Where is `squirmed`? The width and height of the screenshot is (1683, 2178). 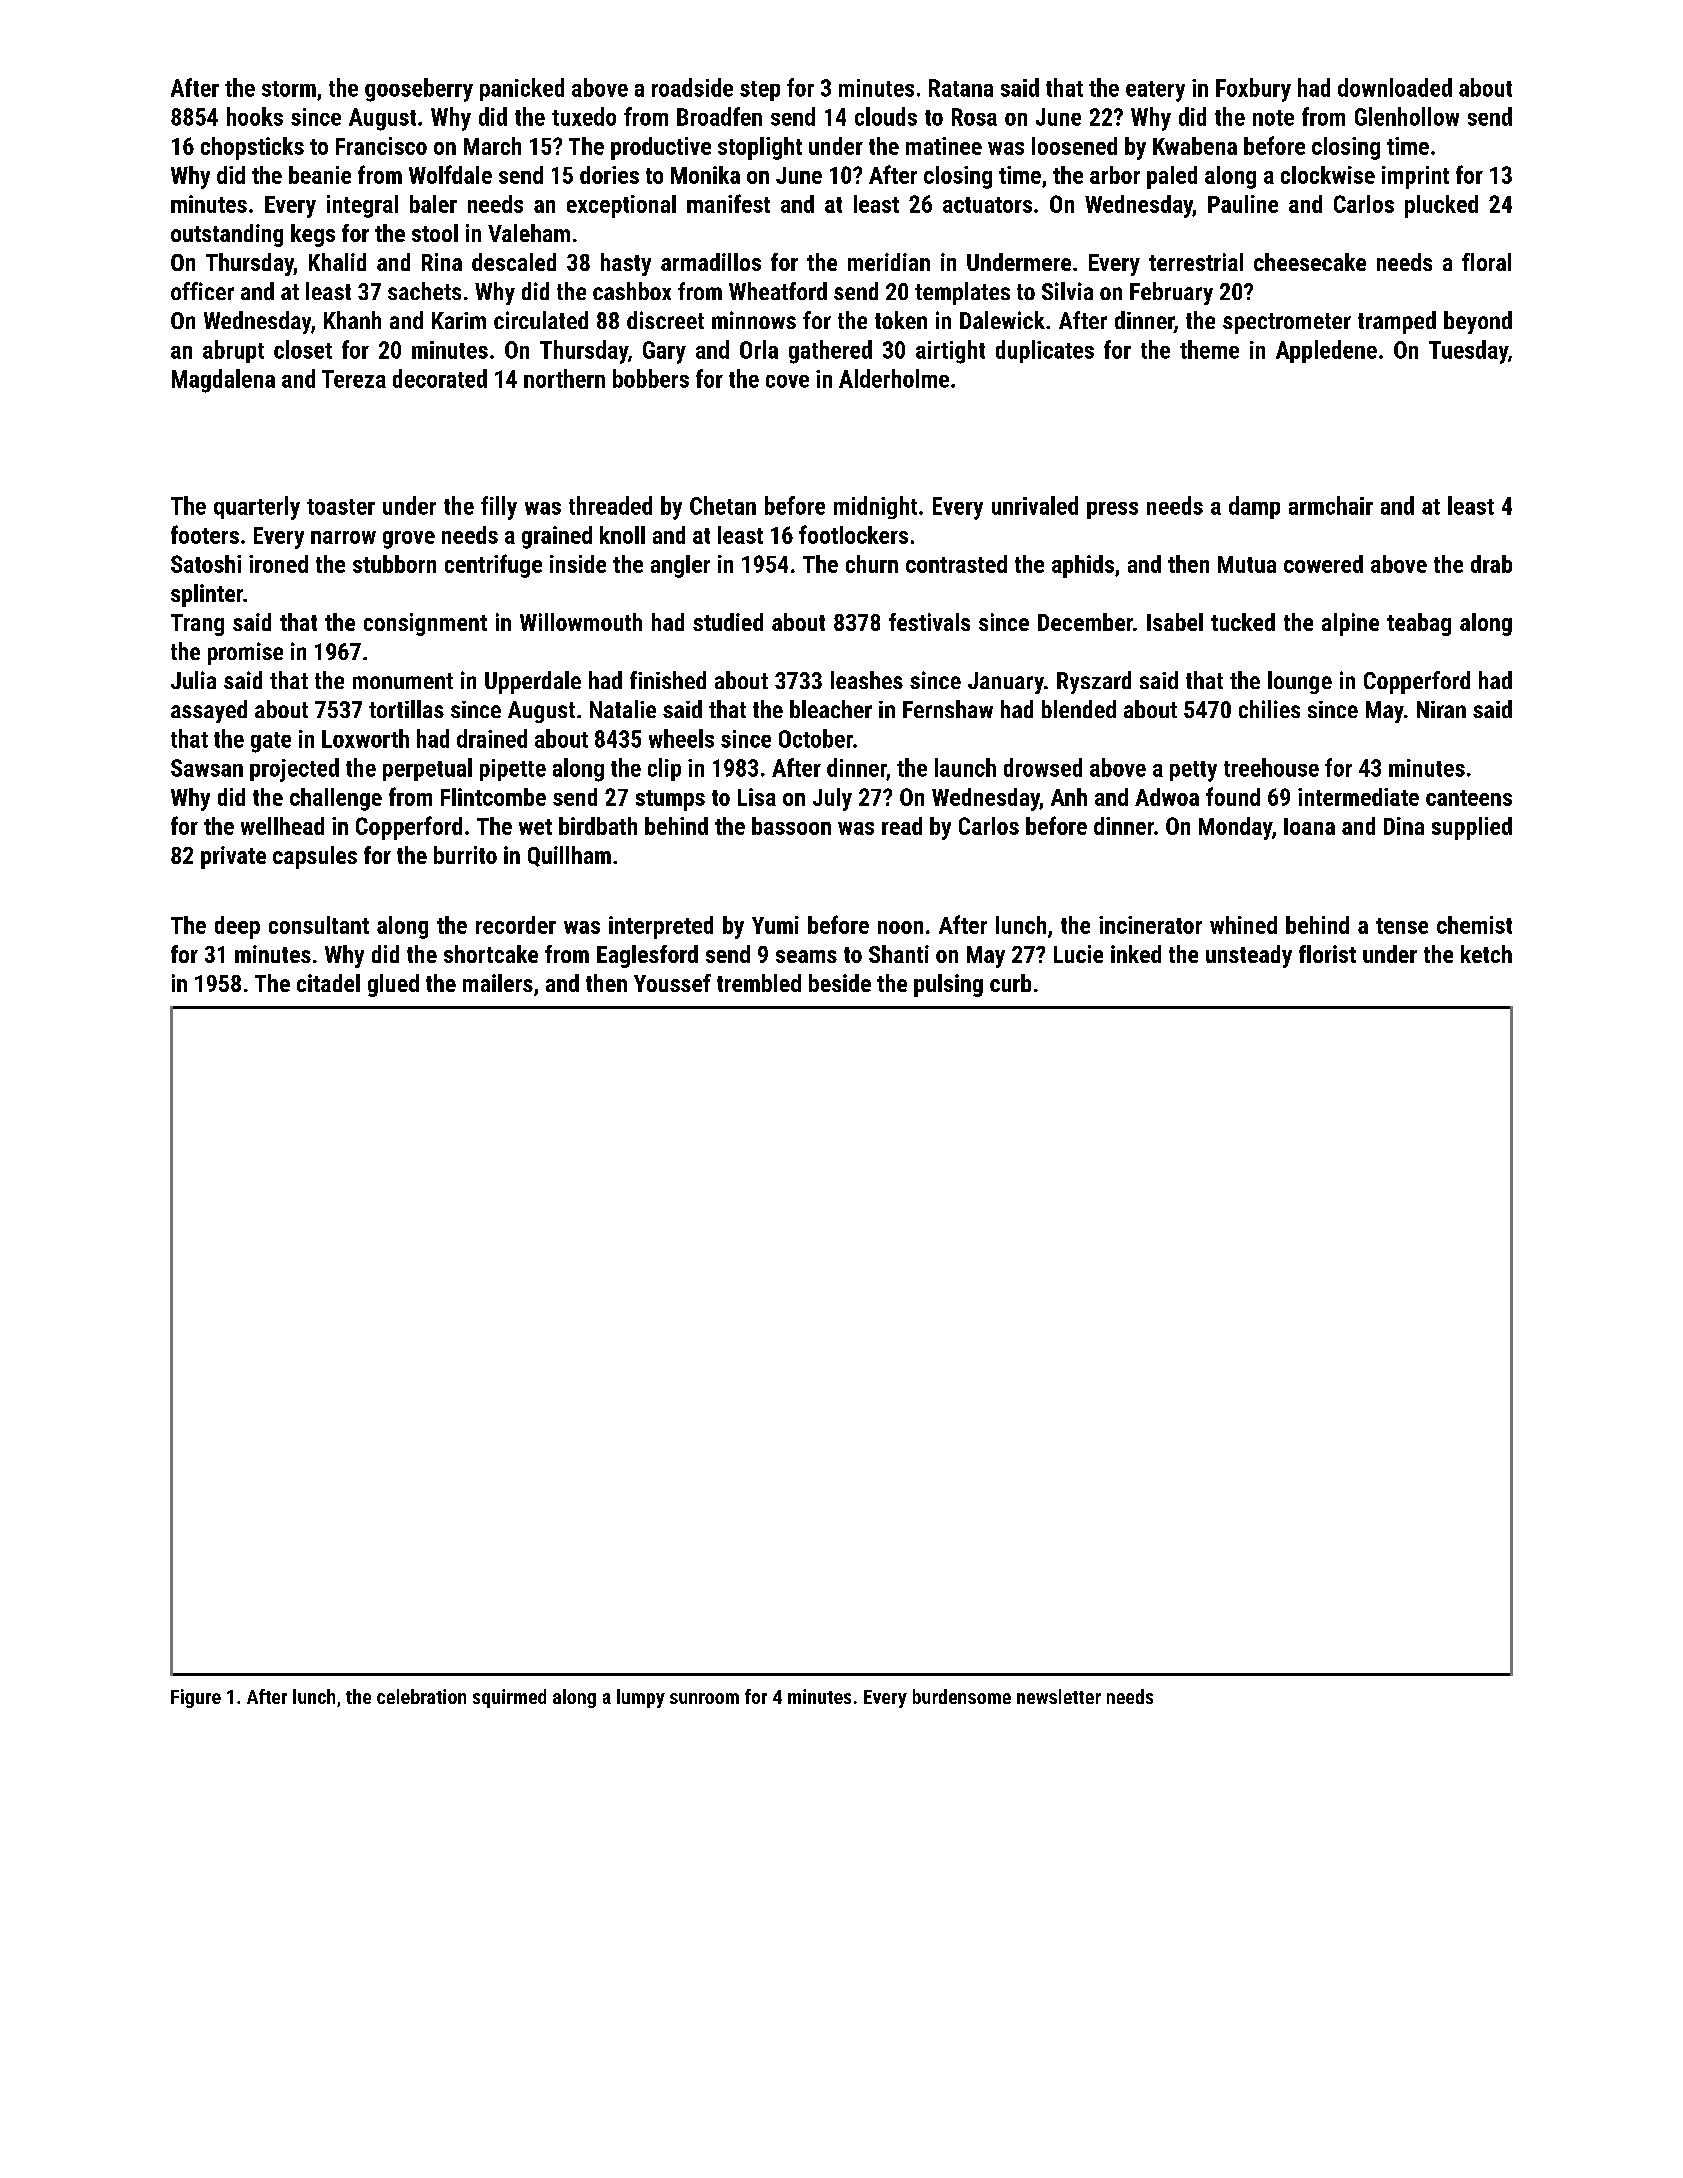
squirmed is located at coordinates (509, 1698).
